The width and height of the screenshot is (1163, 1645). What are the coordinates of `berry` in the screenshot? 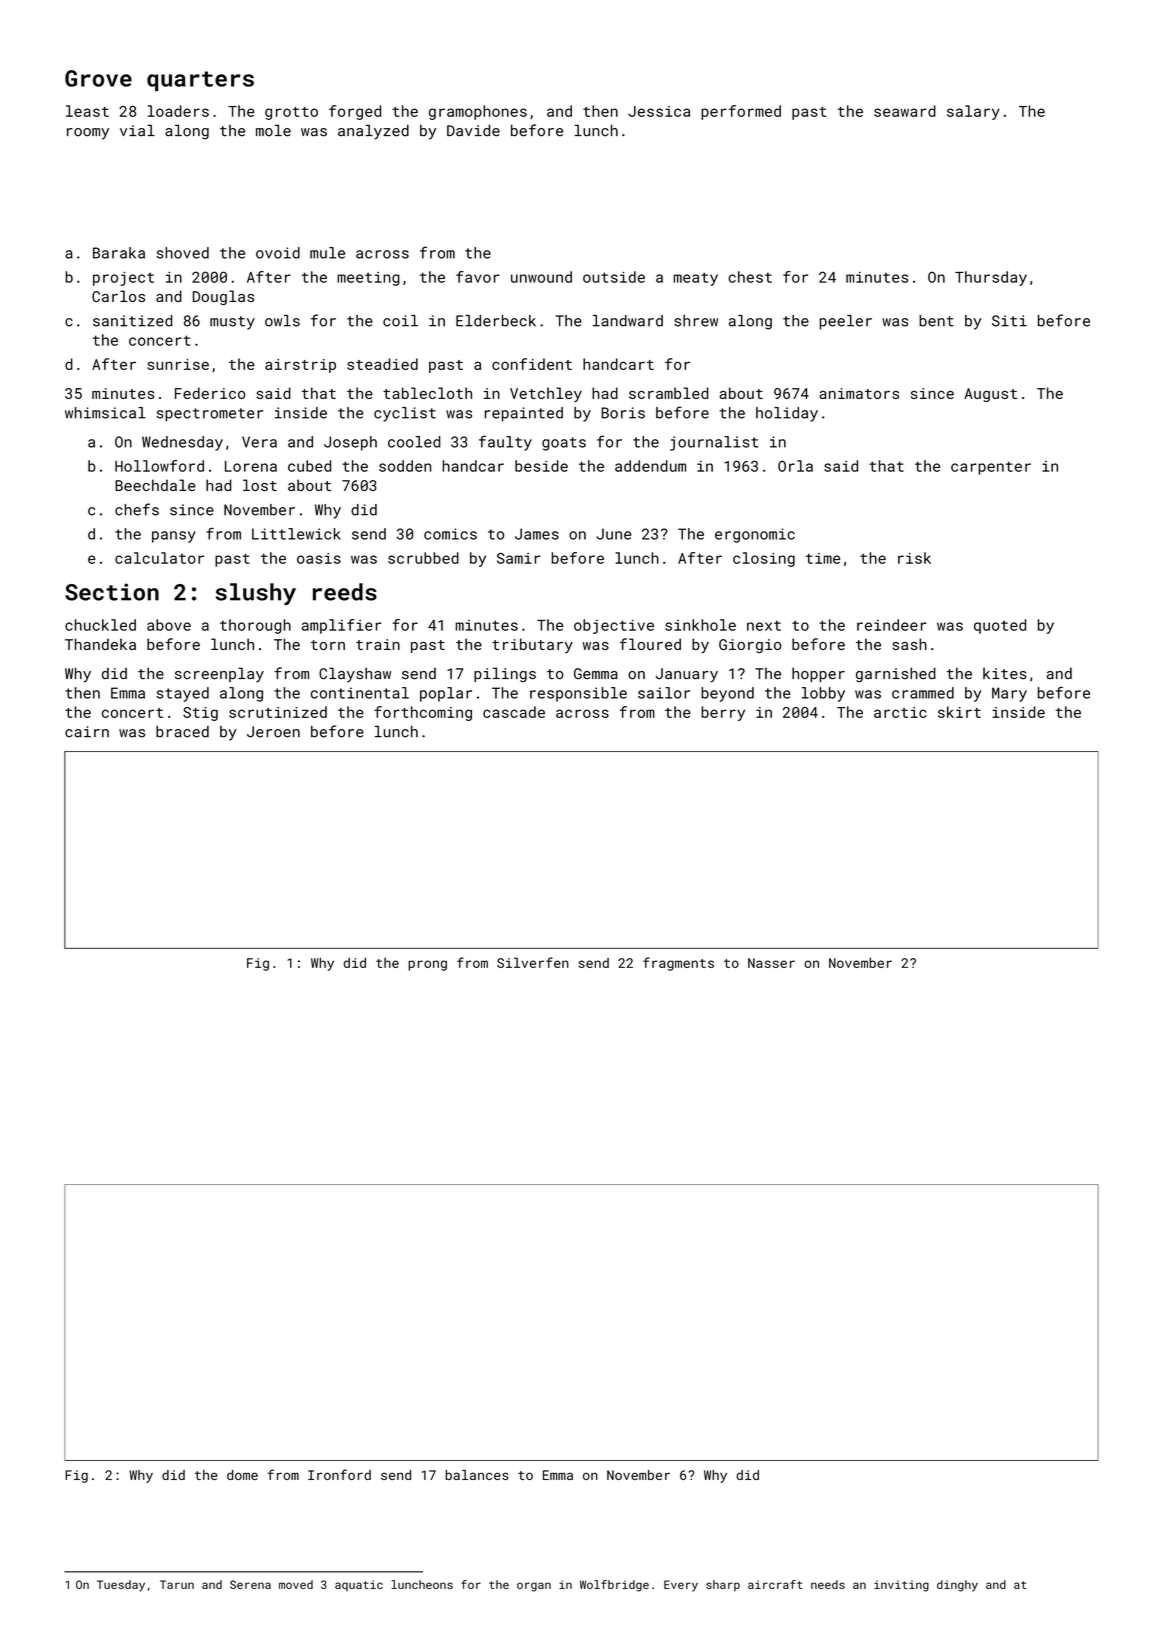 It's located at (723, 713).
